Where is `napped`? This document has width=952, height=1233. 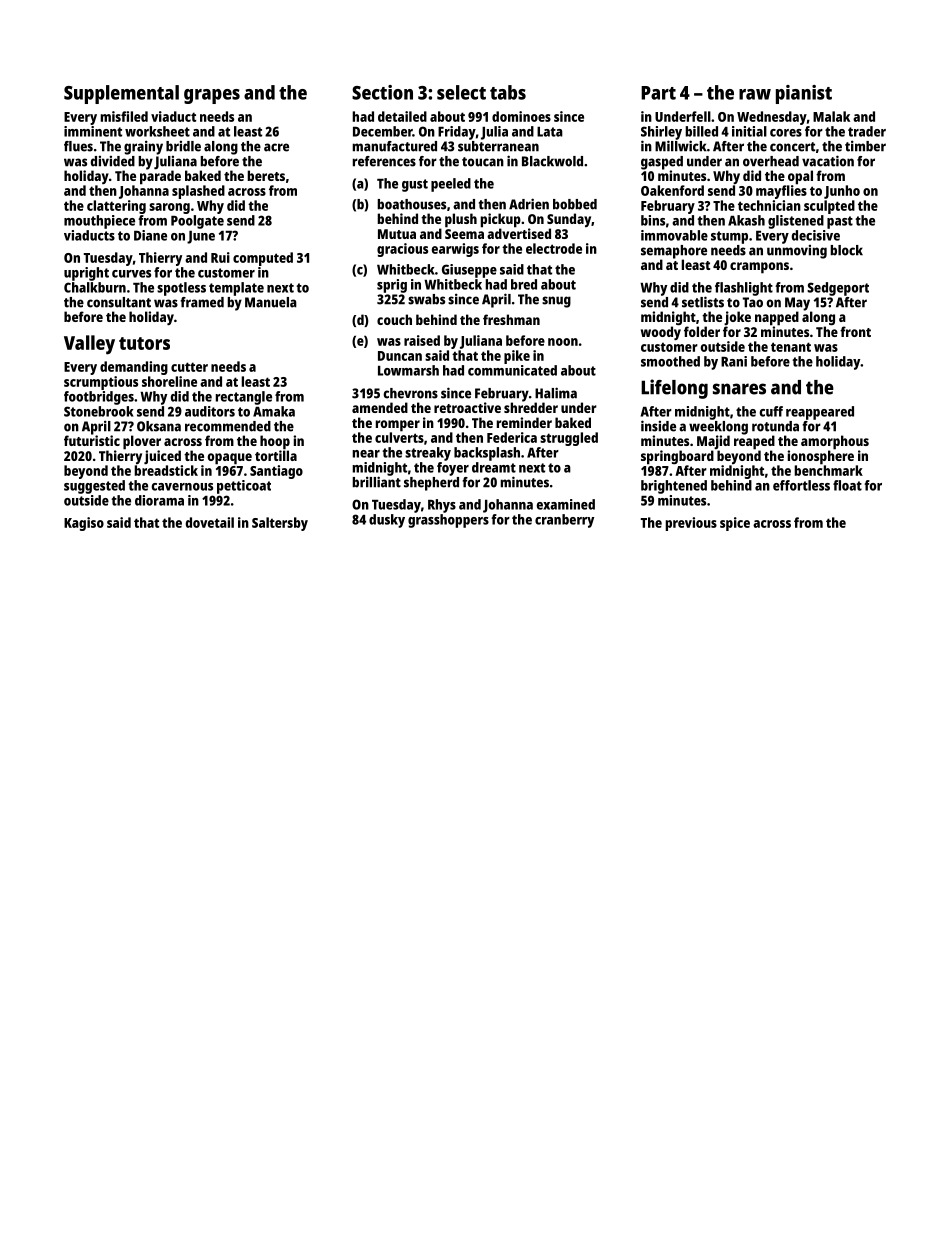
napped is located at coordinates (777, 318).
